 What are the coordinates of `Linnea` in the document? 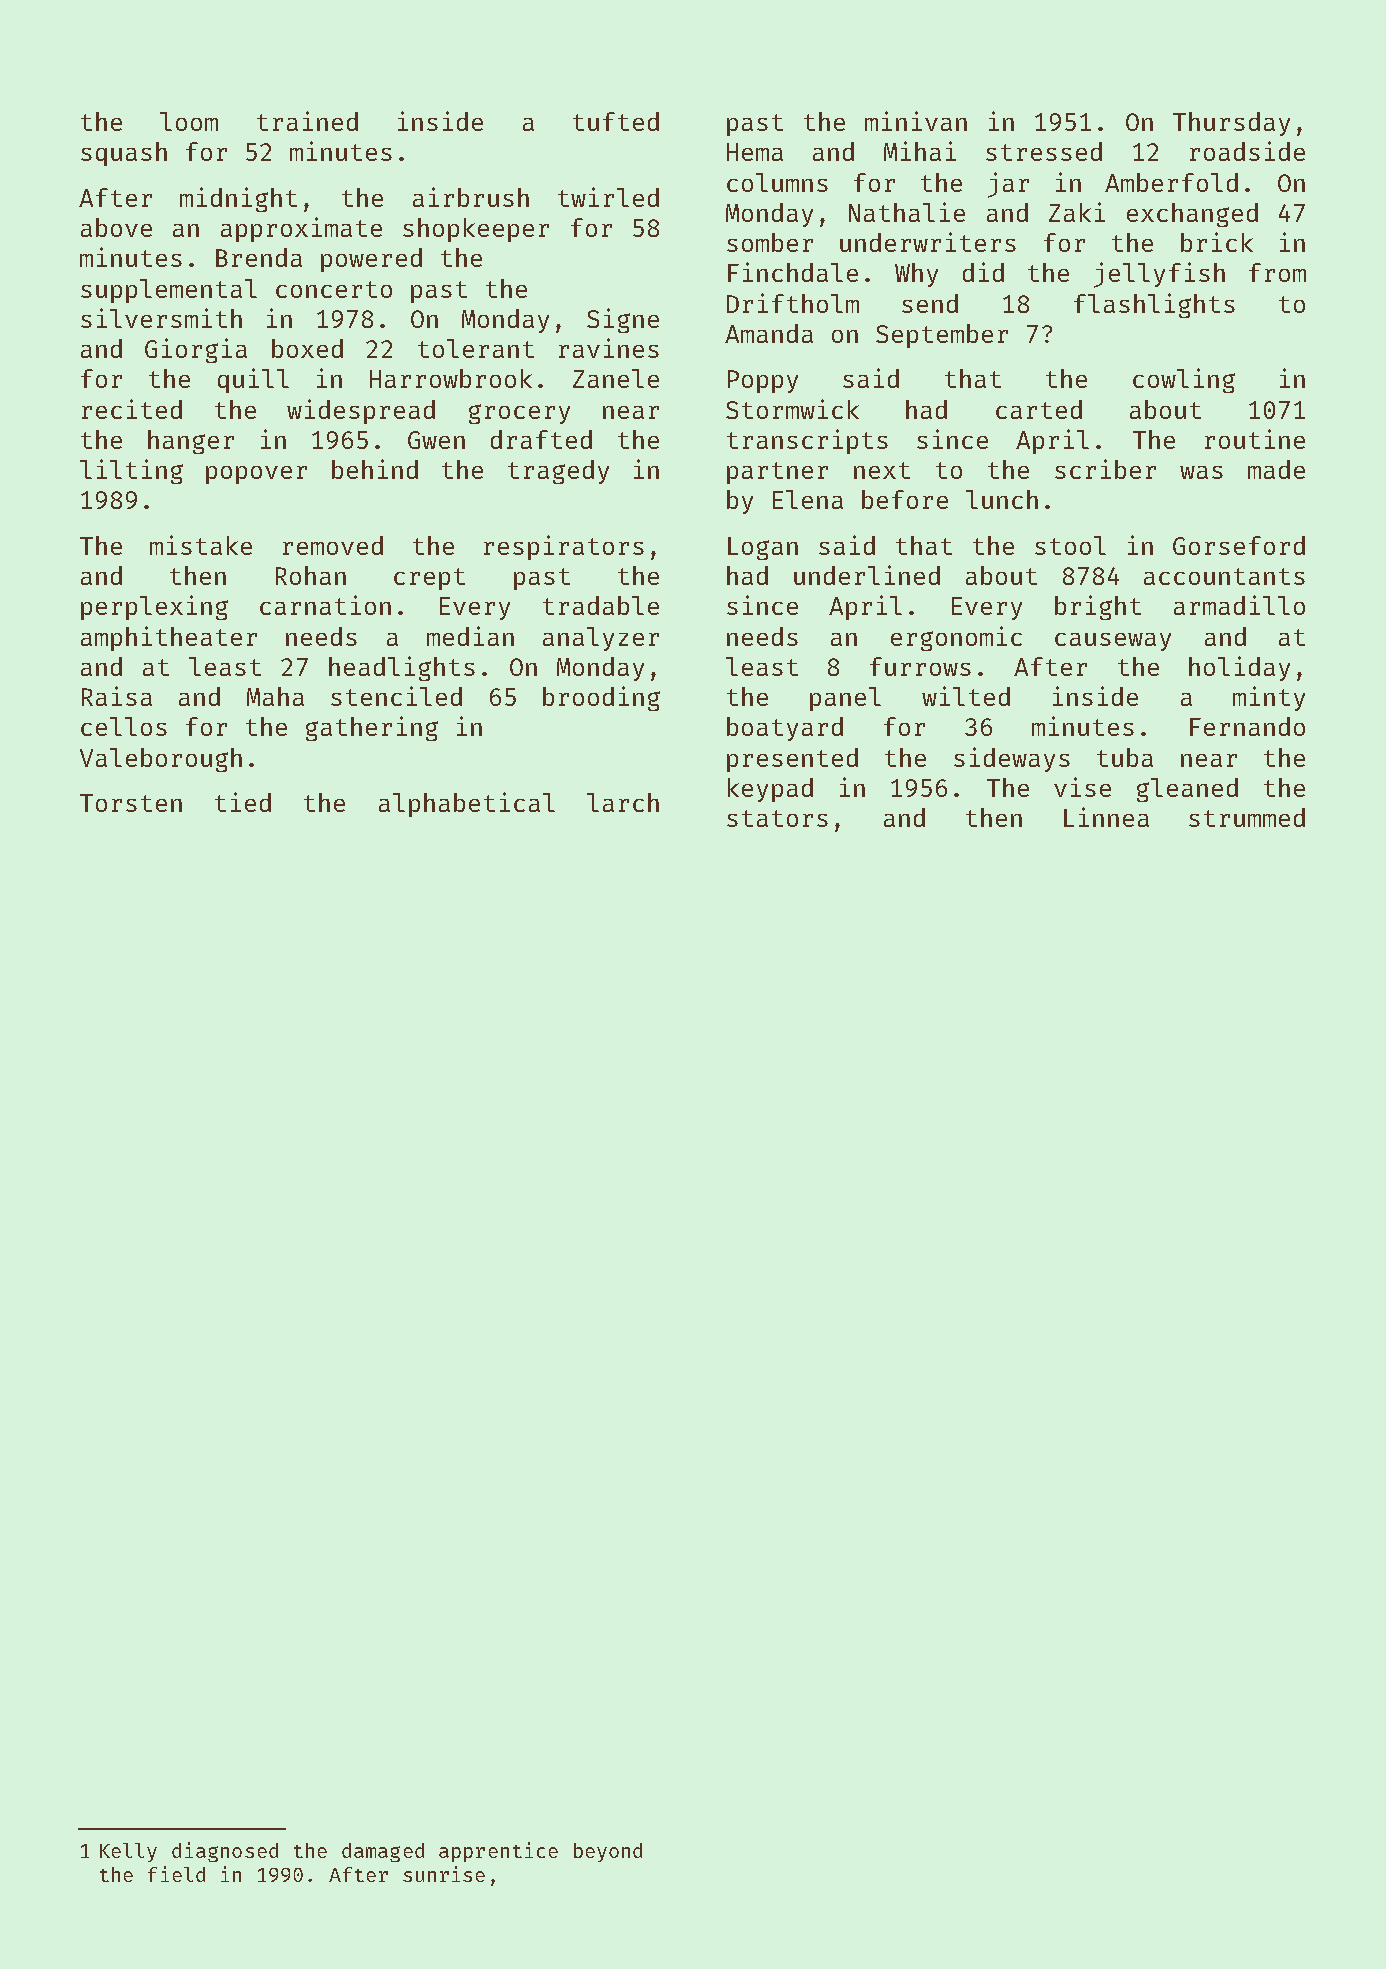 It's located at (1106, 817).
